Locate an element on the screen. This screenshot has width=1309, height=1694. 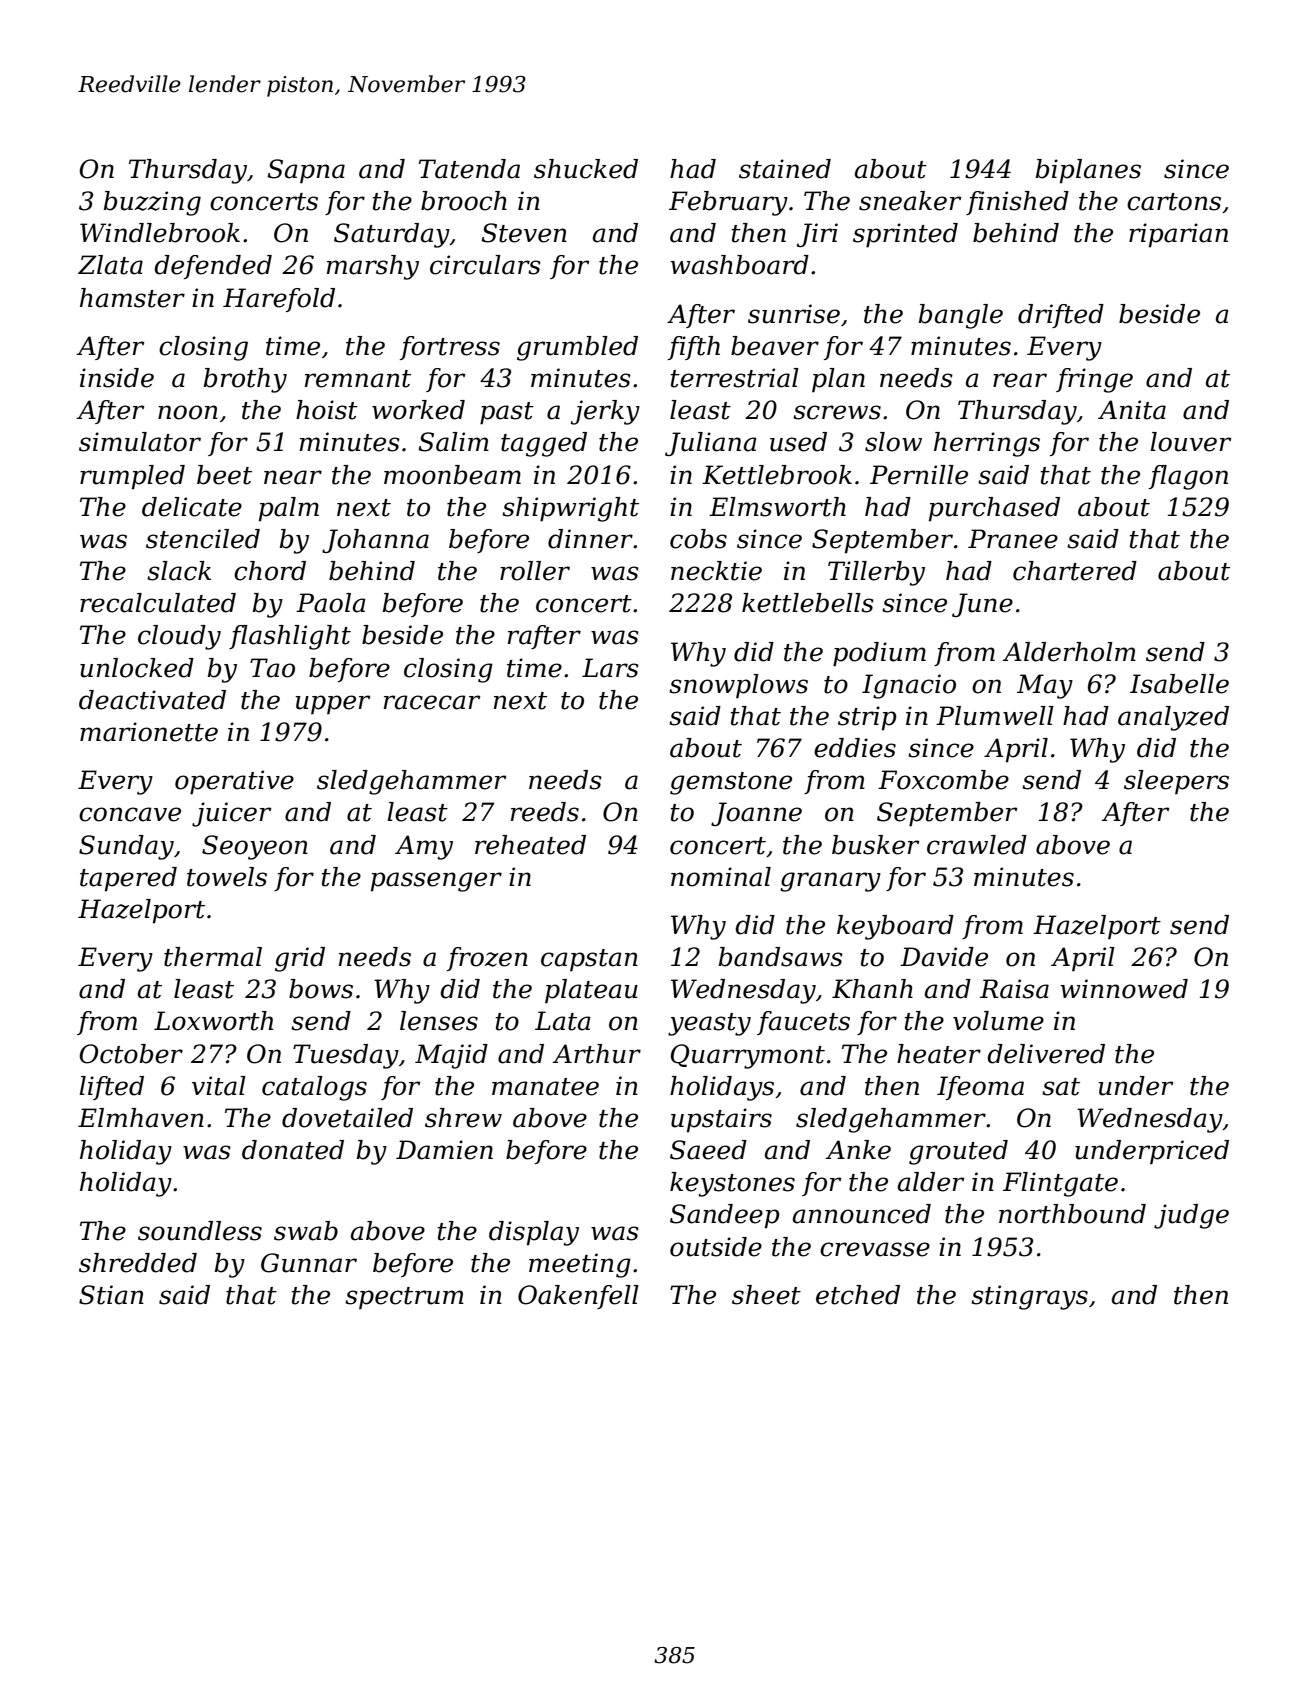
chord is located at coordinates (270, 571).
